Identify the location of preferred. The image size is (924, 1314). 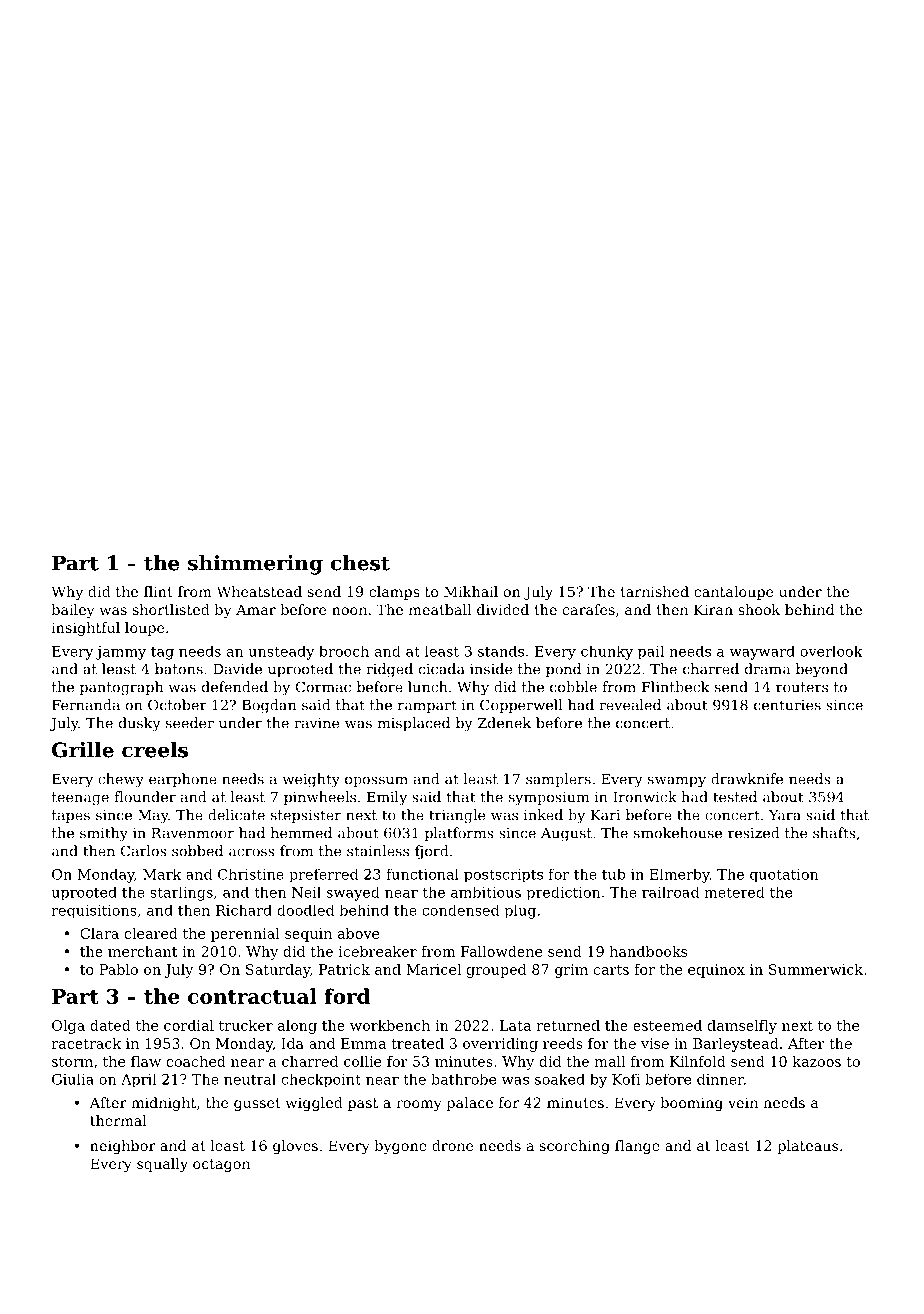
(323, 875).
